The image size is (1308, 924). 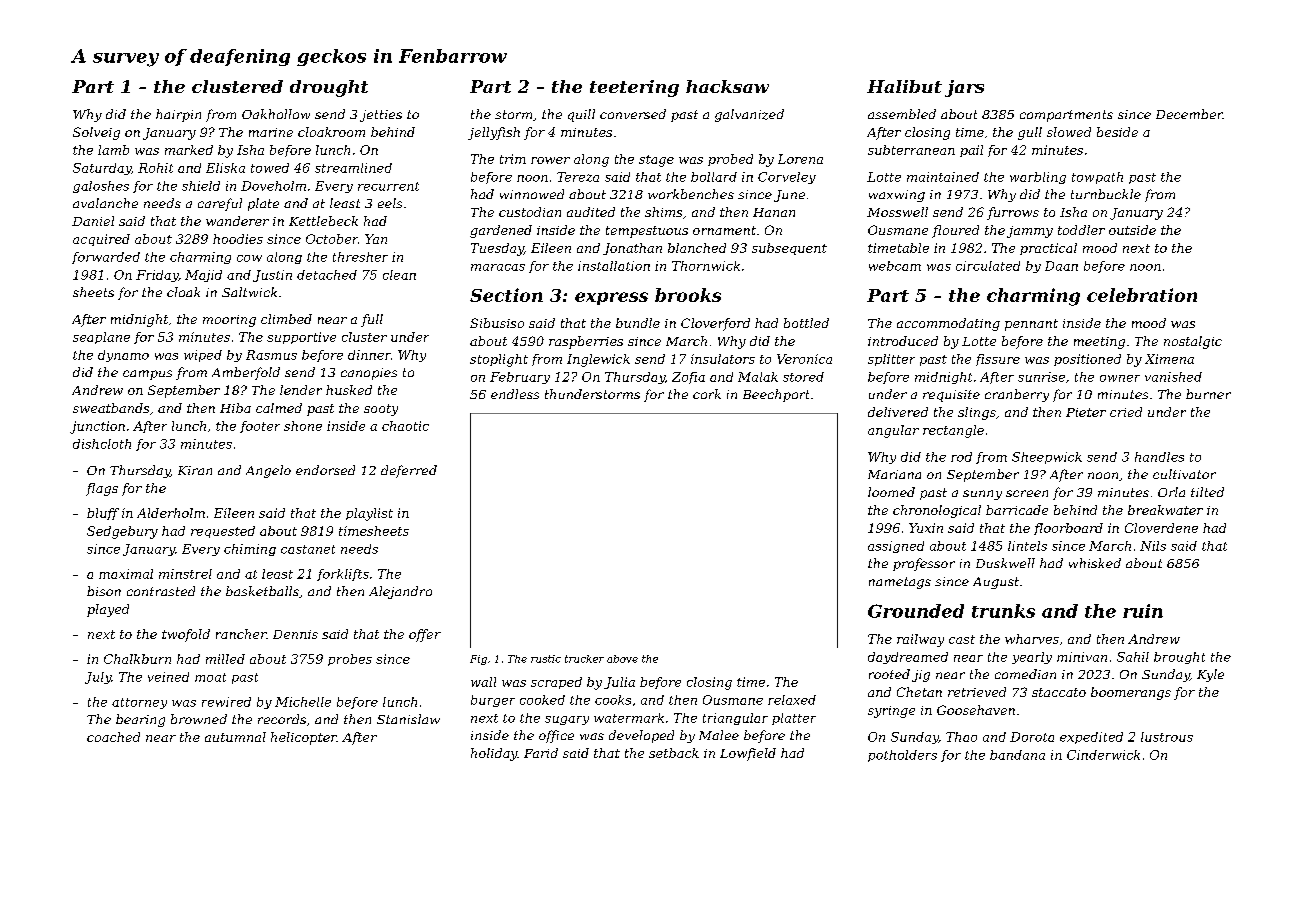 I want to click on Lowfield, so click(x=748, y=754).
